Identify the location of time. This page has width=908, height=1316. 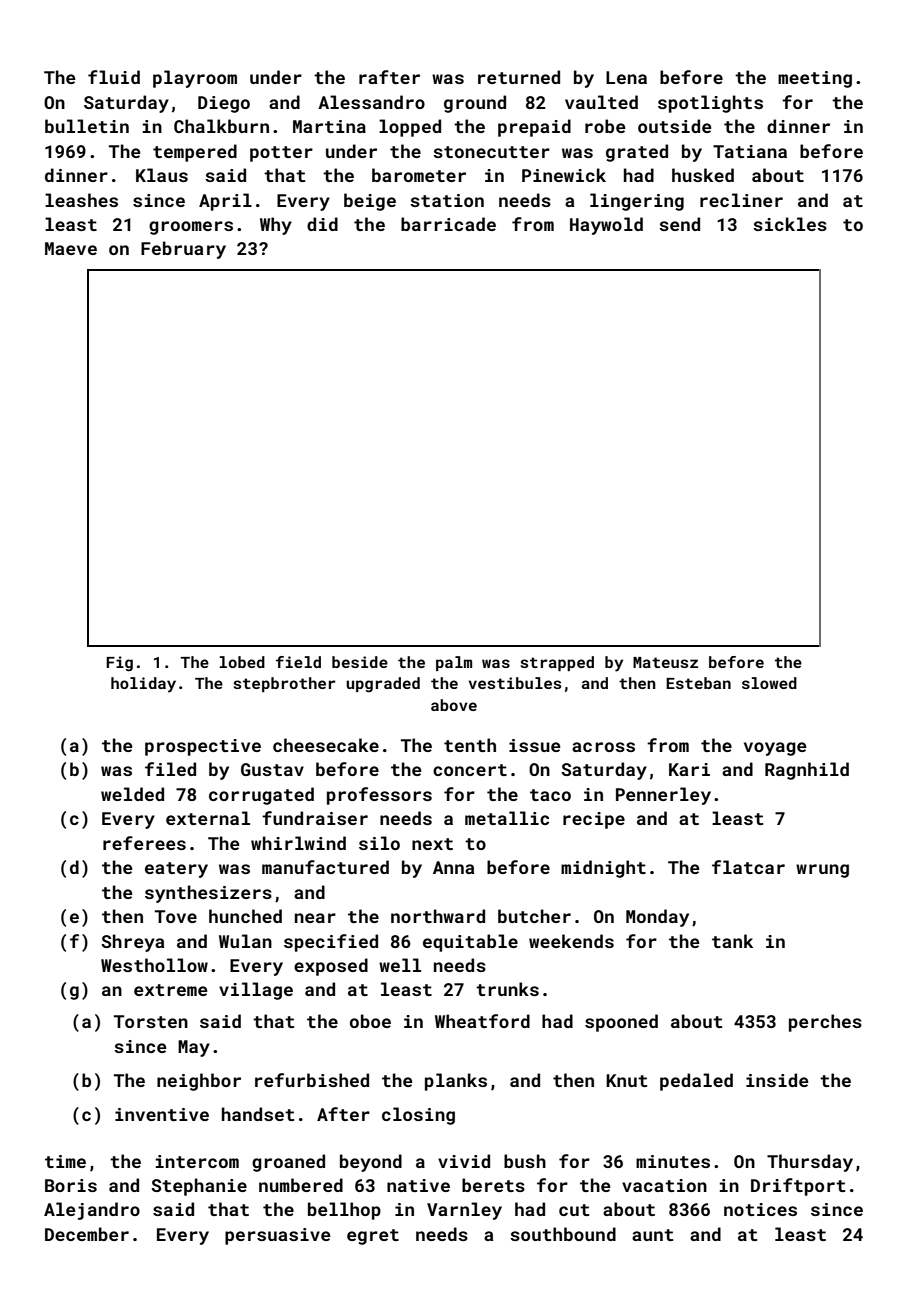
(65, 1161).
